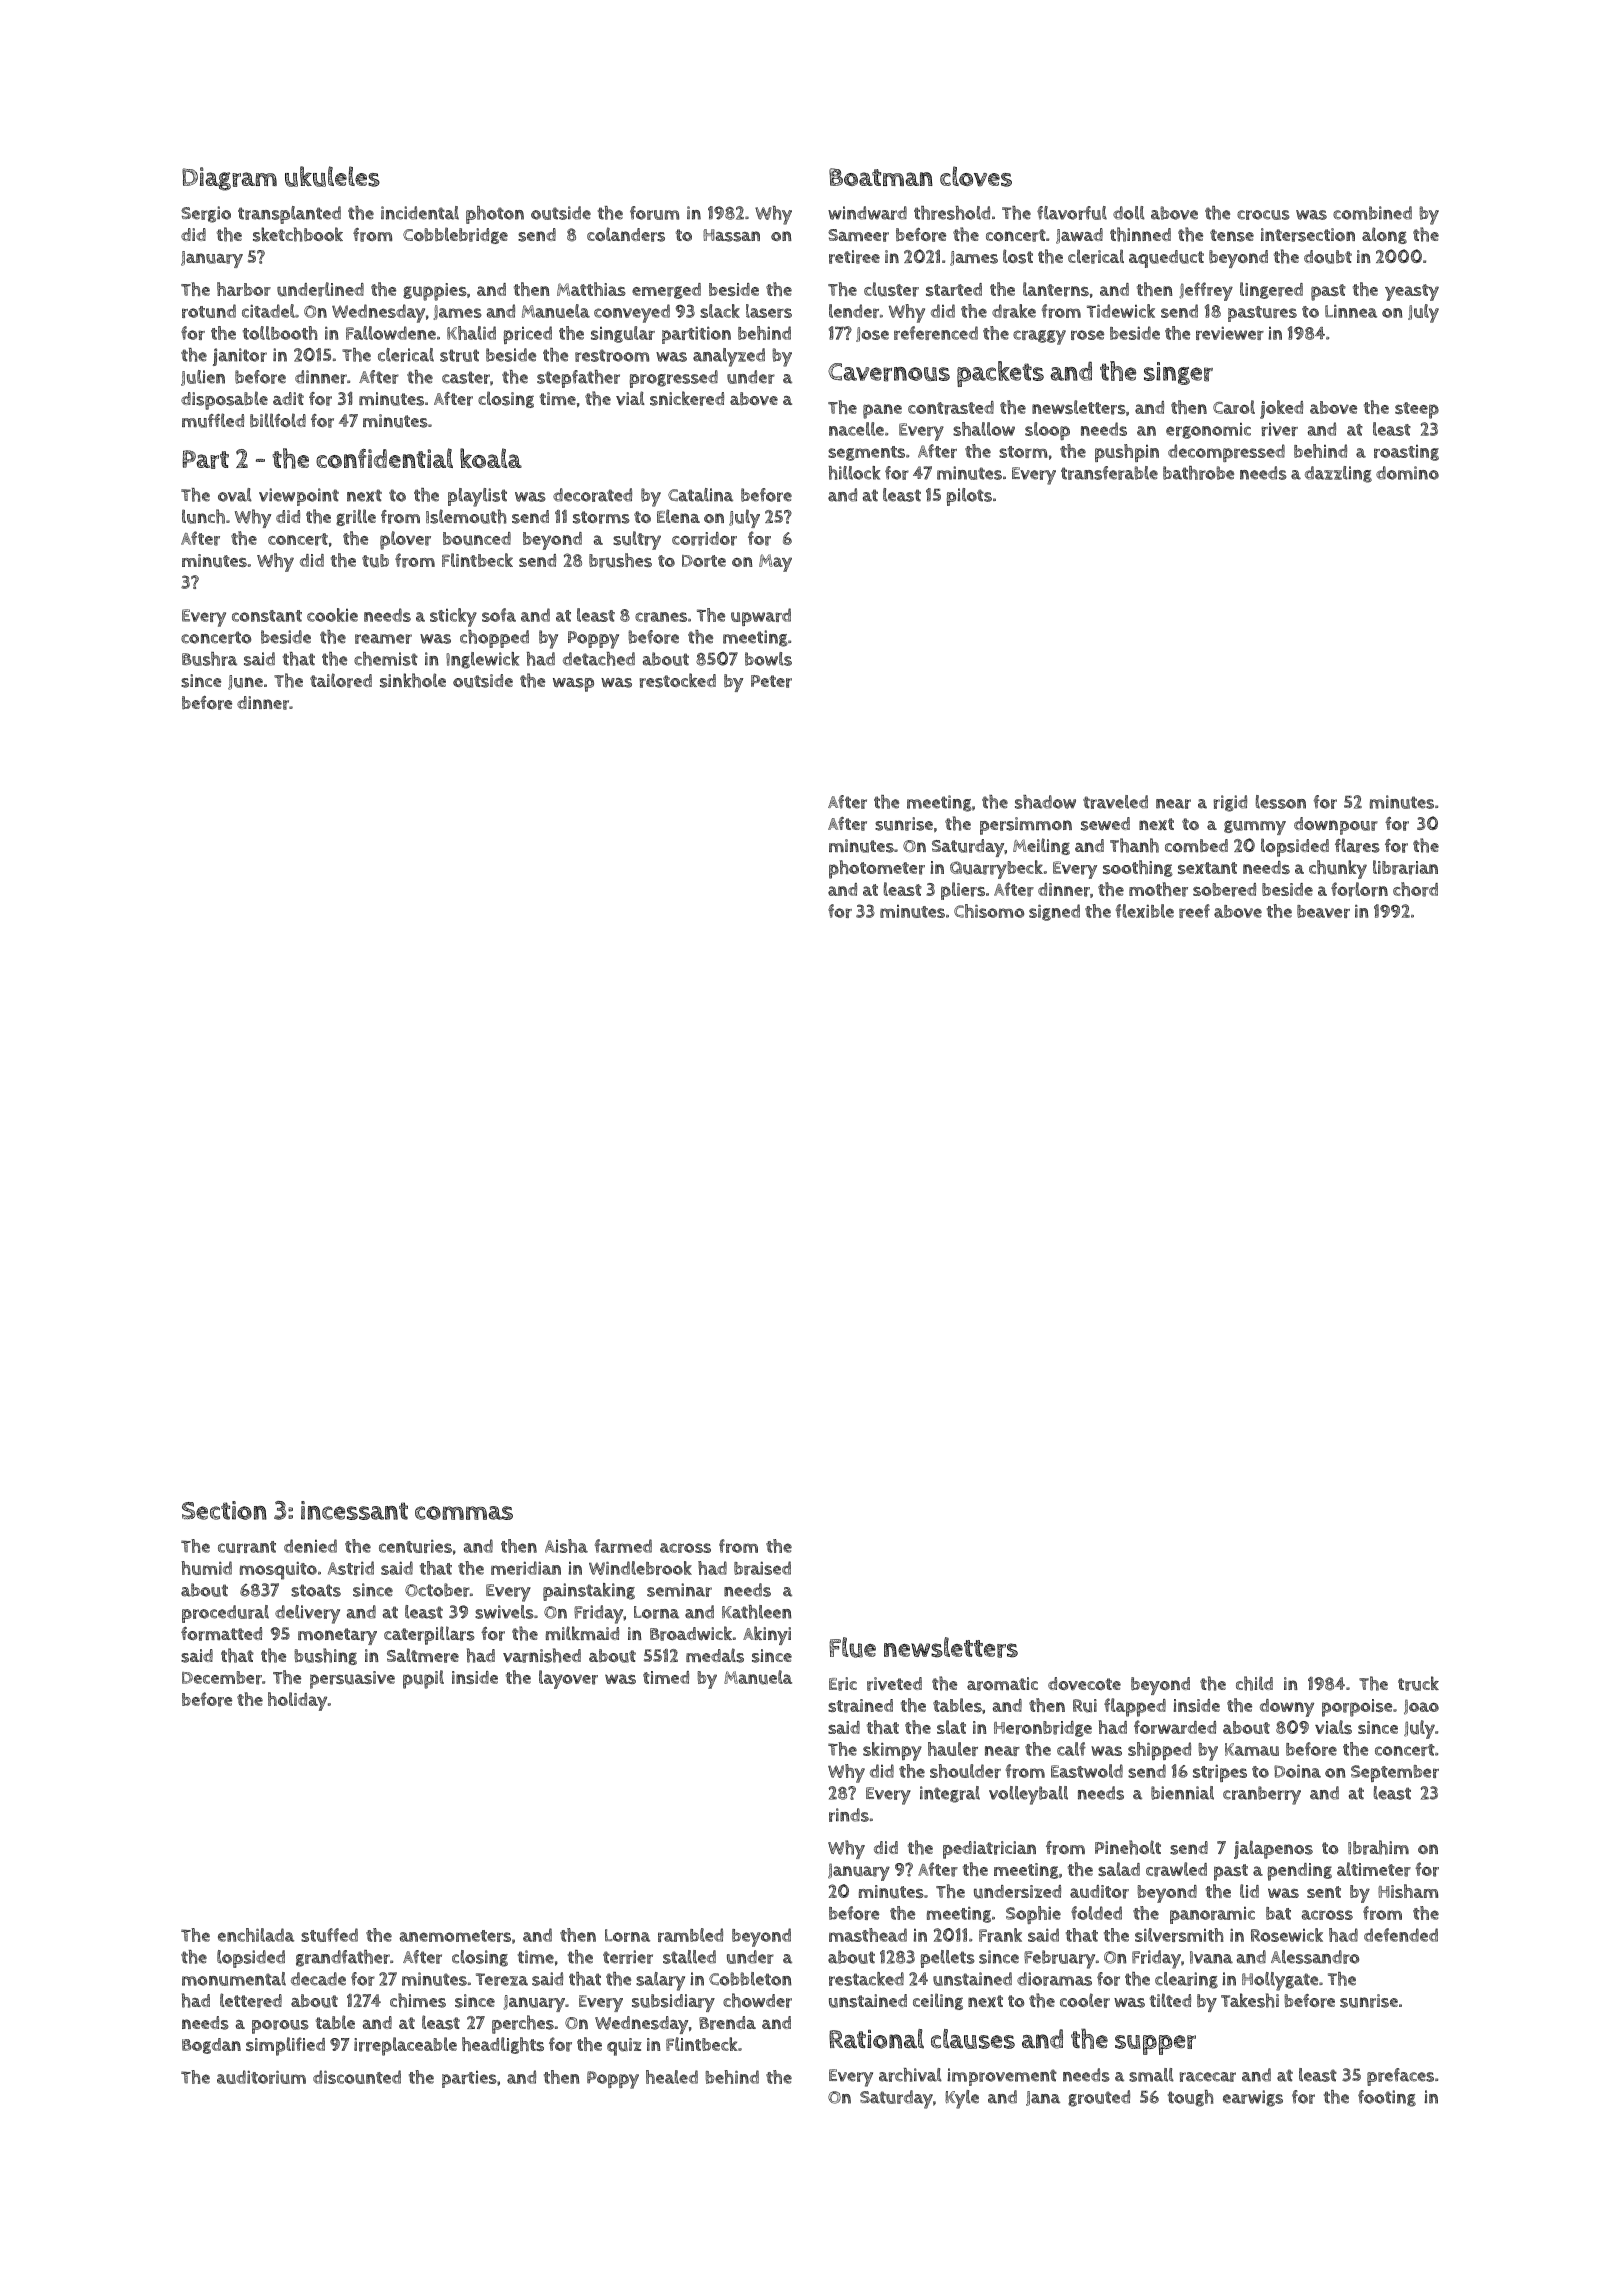  What do you see at coordinates (405, 2046) in the image?
I see `irreplaceable` at bounding box center [405, 2046].
